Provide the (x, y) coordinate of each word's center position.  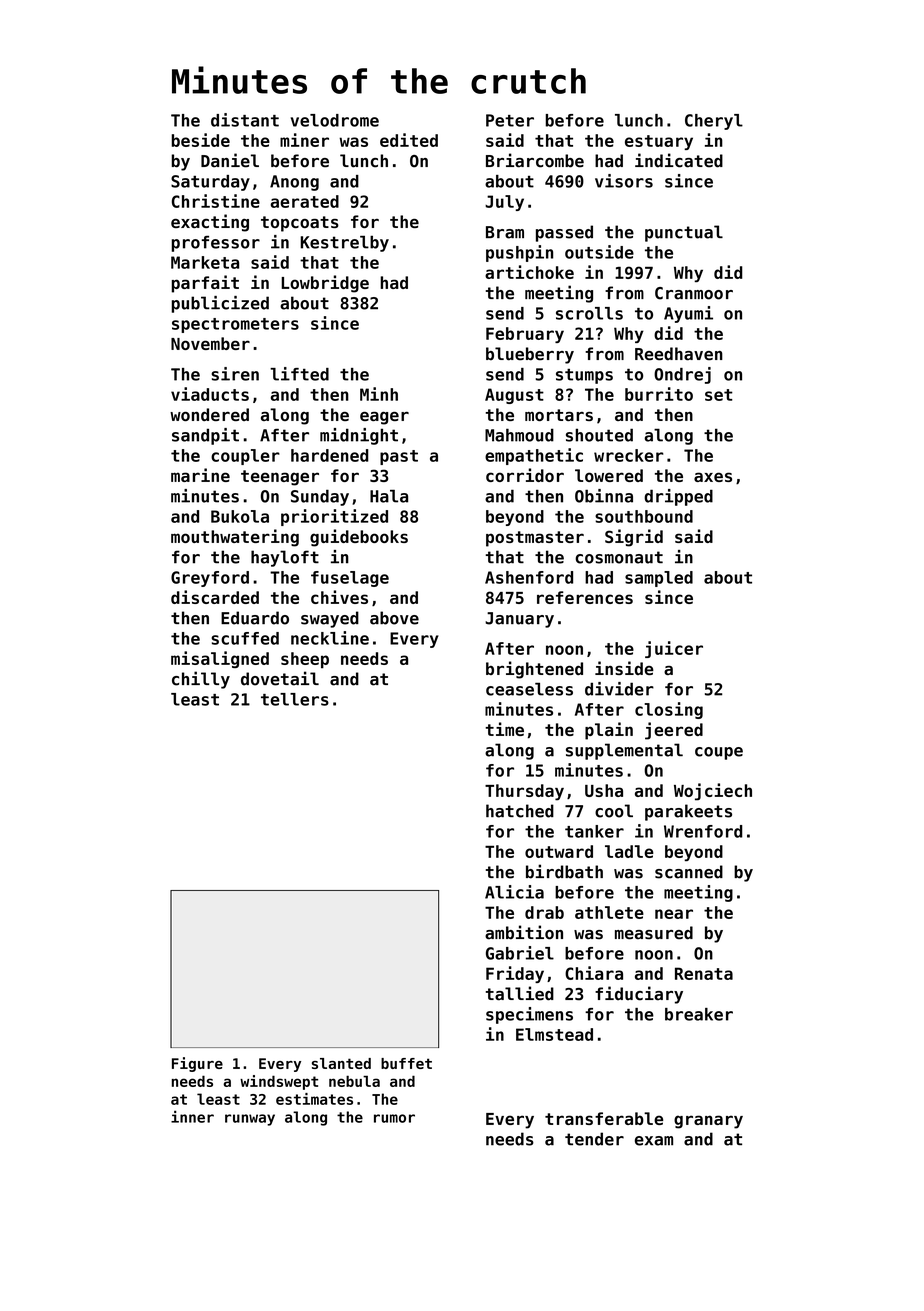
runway (250, 1120)
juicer (674, 649)
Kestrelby (344, 243)
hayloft (285, 558)
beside (200, 140)
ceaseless (529, 689)
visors (624, 181)
